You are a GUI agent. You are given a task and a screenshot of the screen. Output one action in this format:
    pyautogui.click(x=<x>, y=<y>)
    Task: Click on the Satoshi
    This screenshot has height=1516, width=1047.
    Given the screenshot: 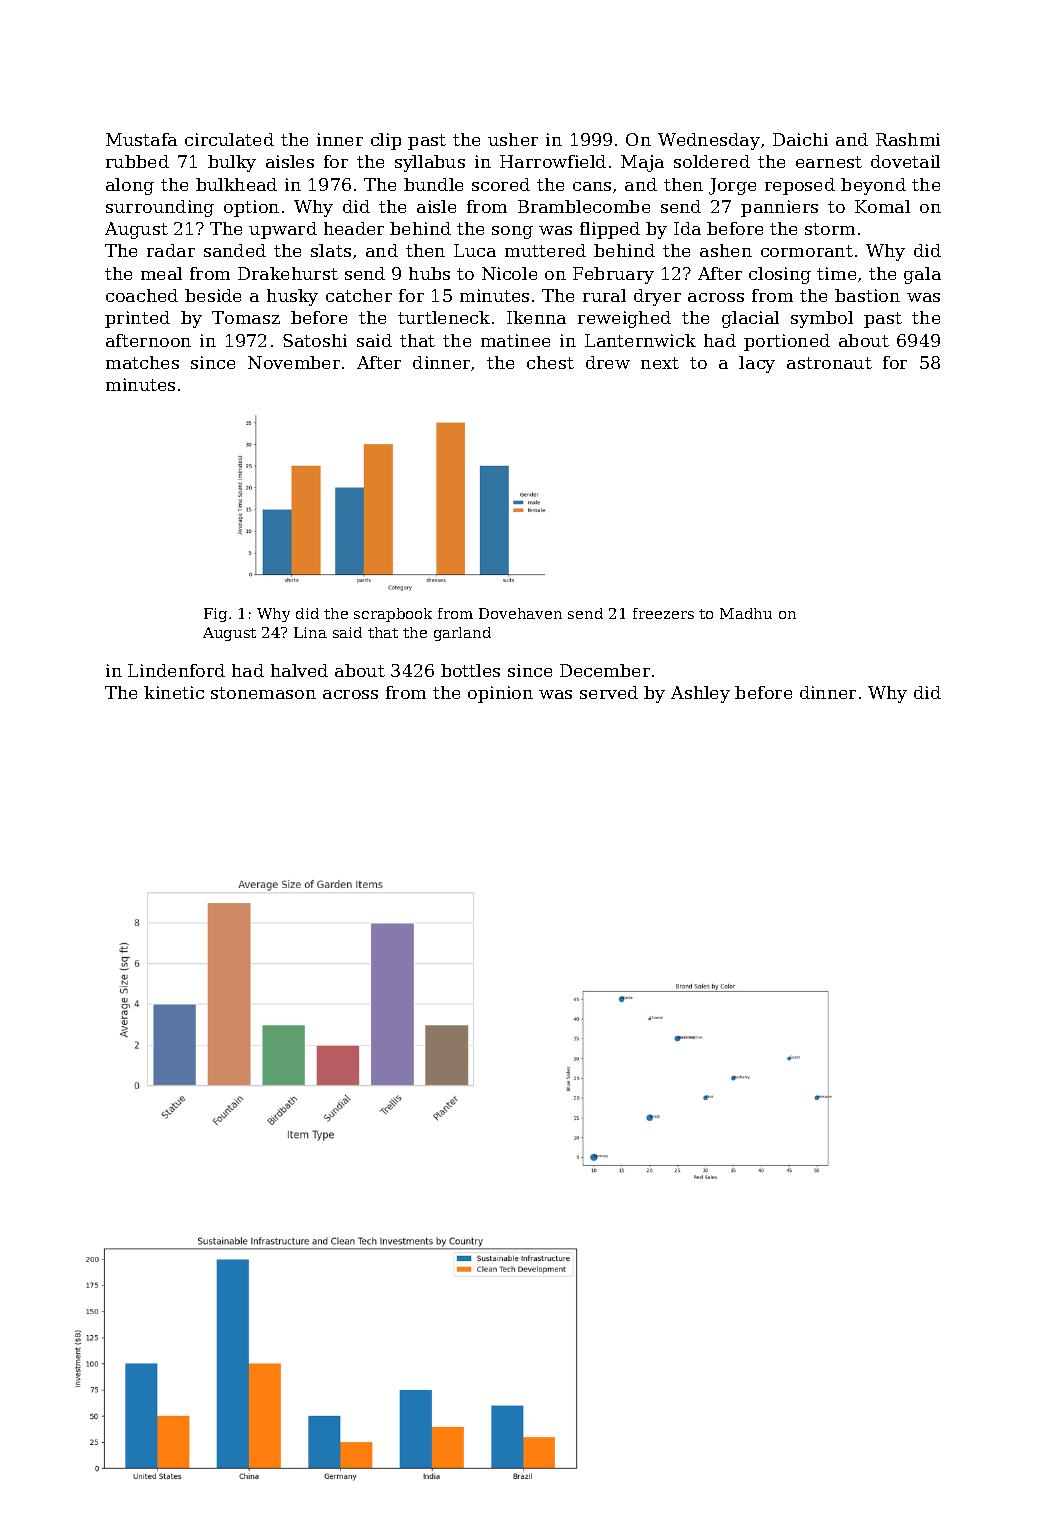 What is the action you would take?
    pyautogui.click(x=315, y=340)
